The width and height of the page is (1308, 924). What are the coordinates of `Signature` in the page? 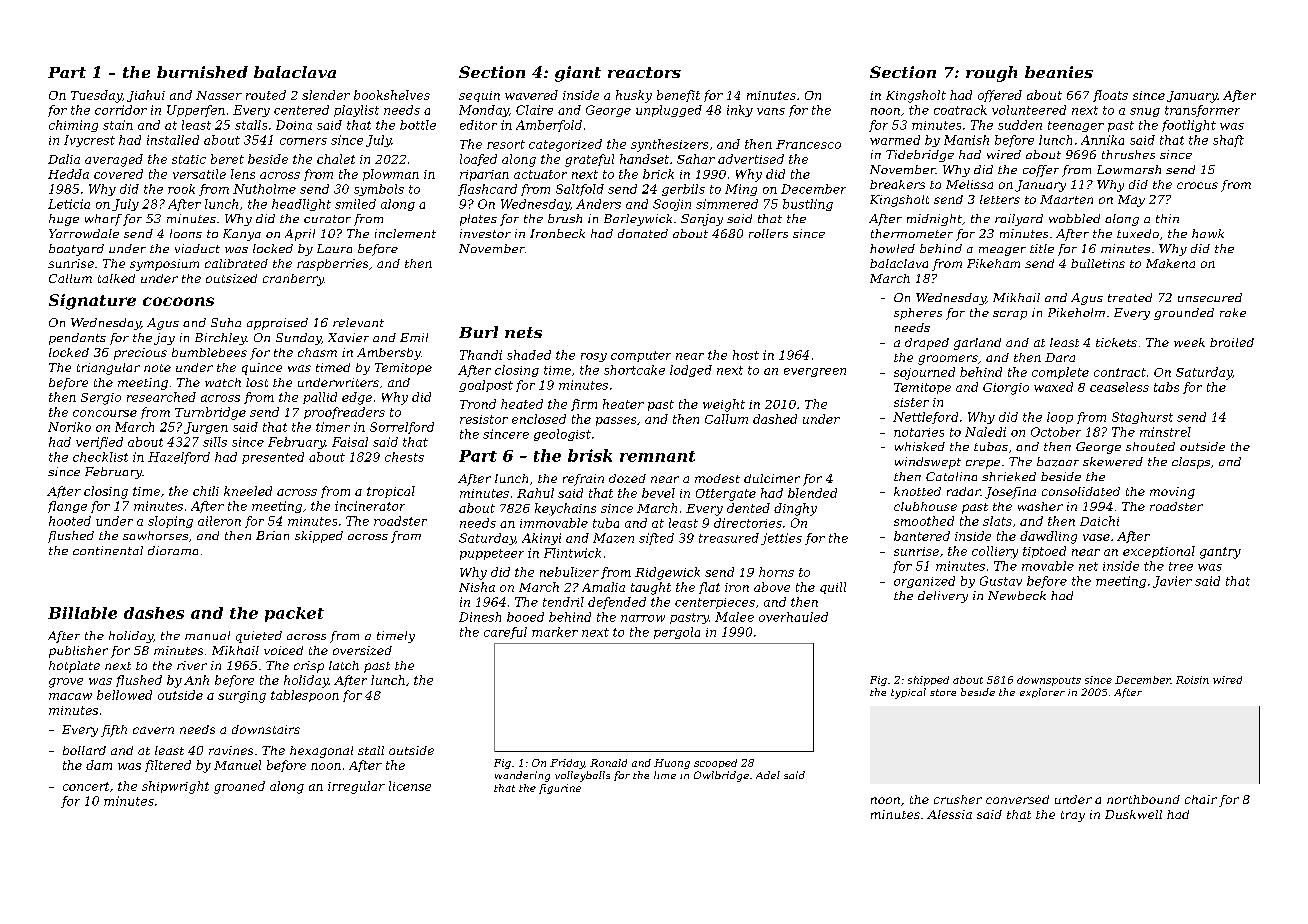 It's located at (92, 302).
